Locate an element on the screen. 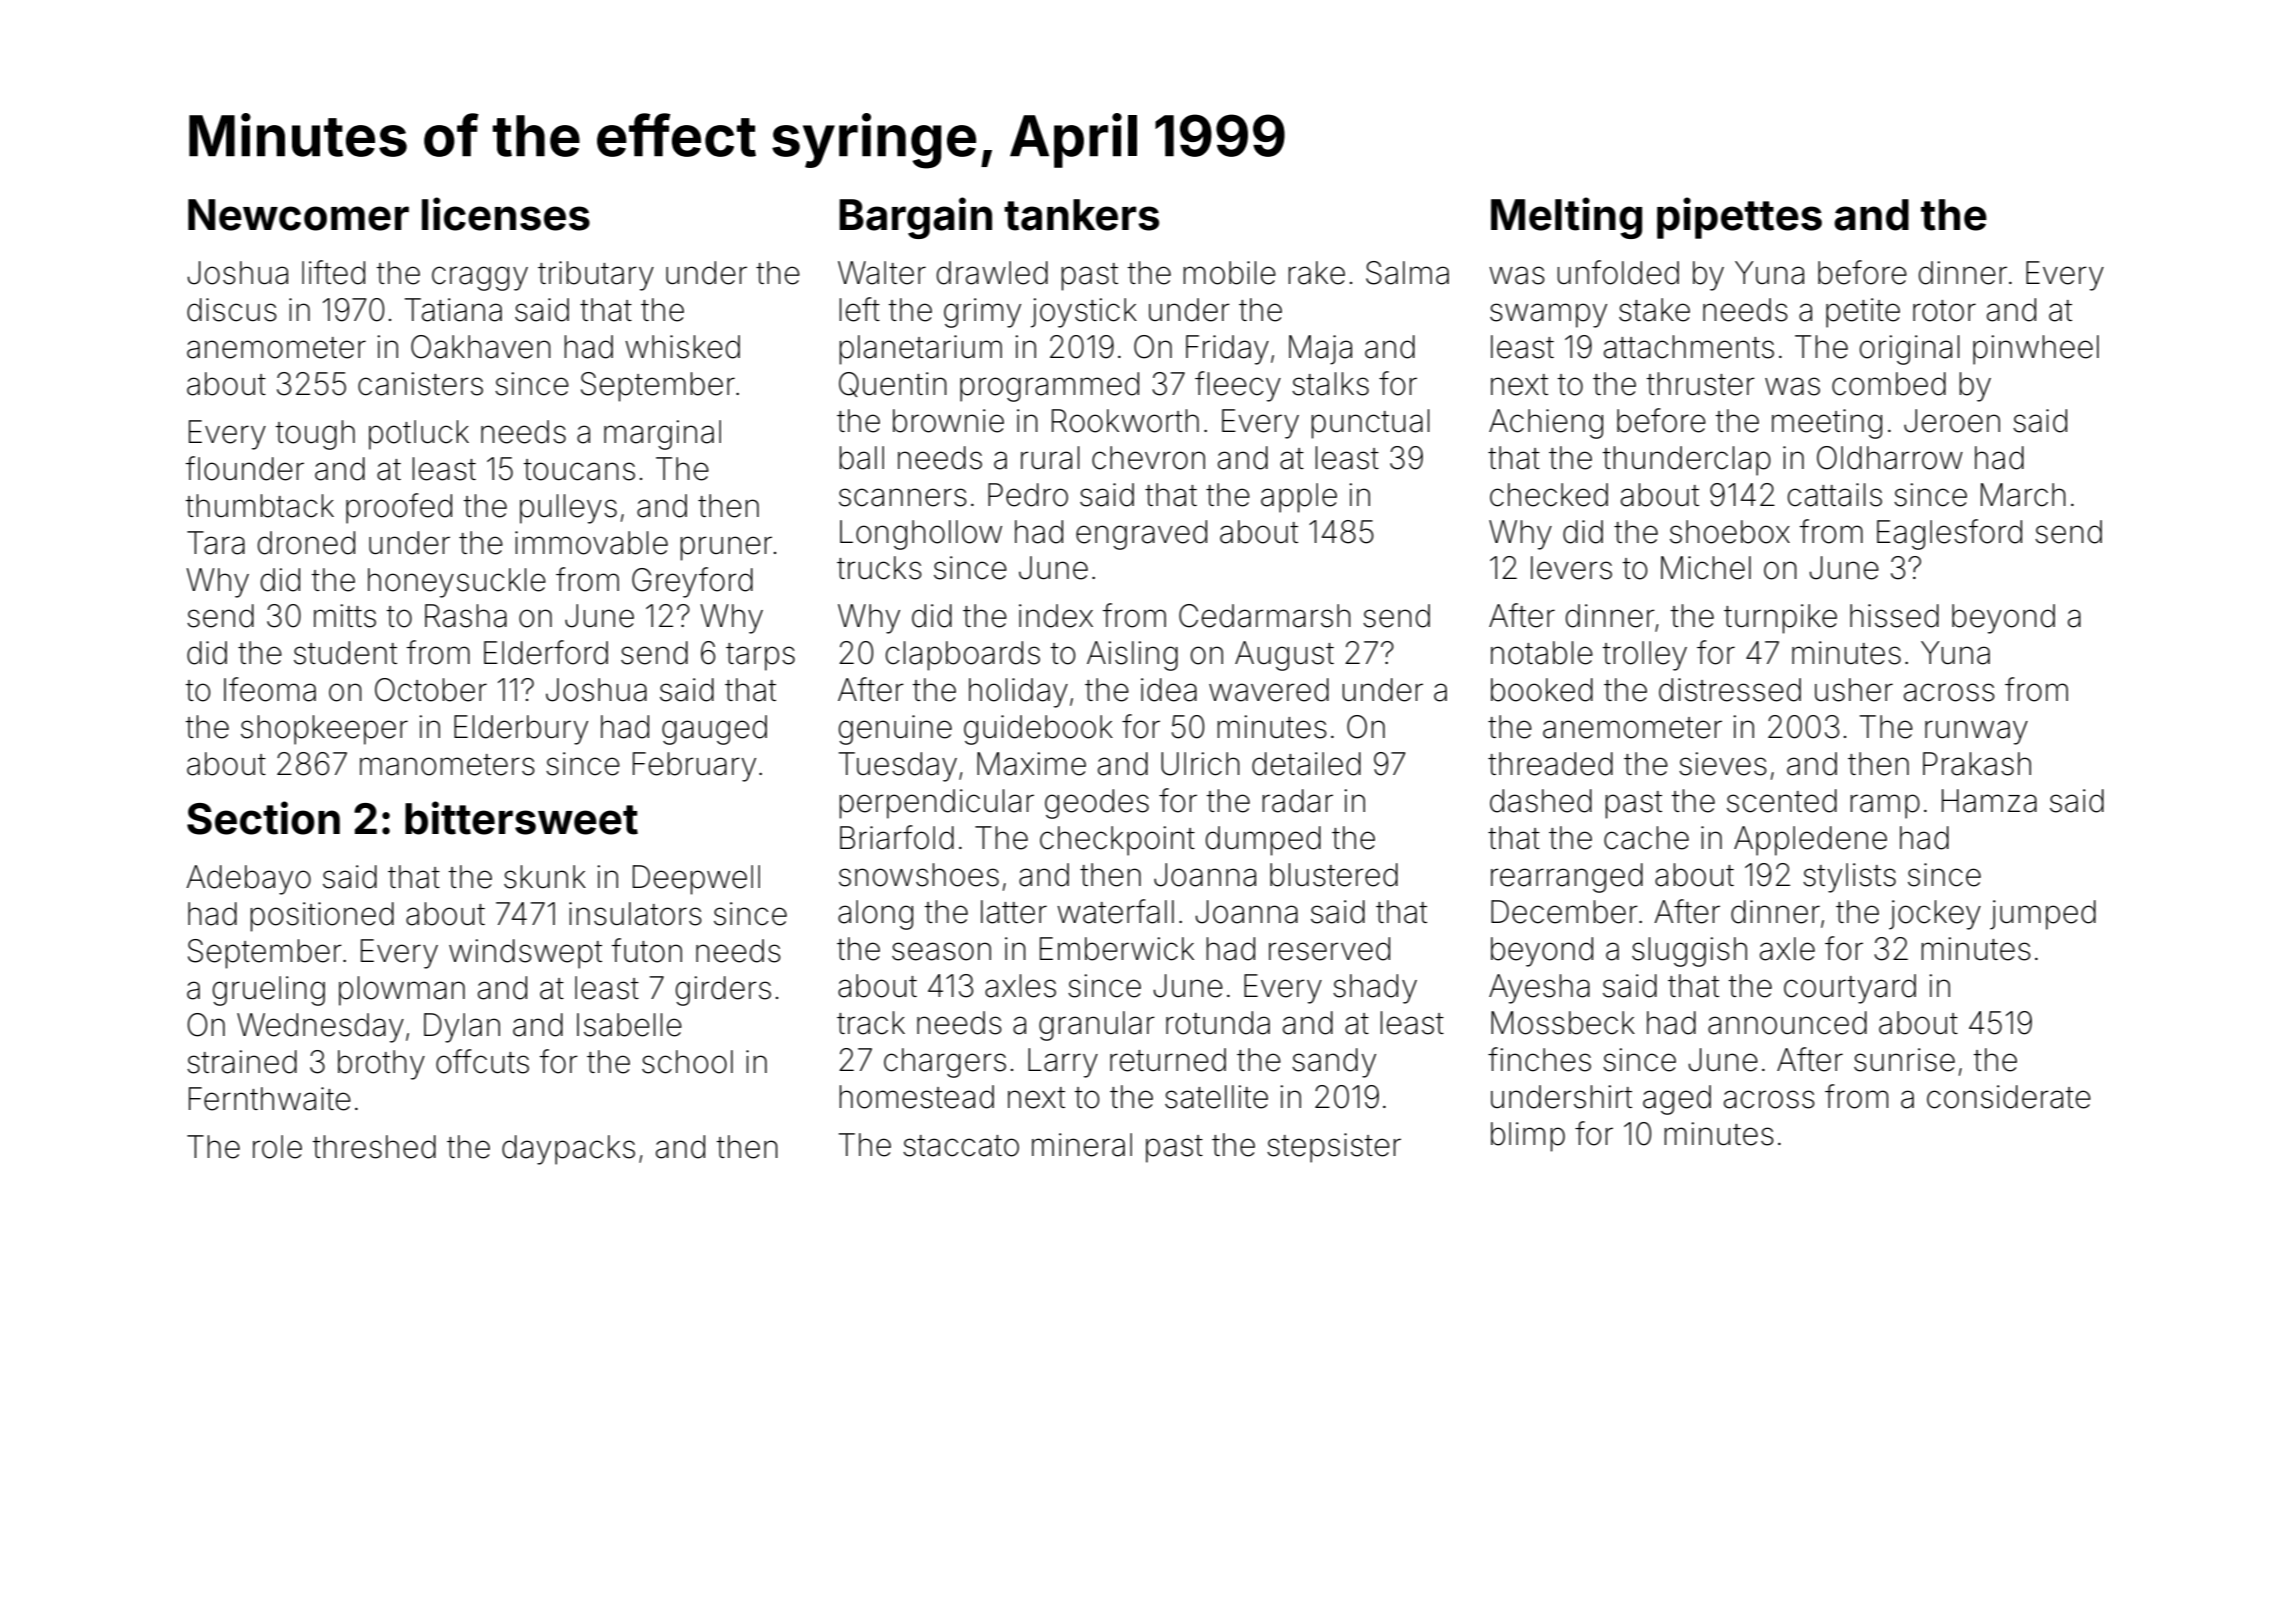 This screenshot has width=2292, height=1620. meeting is located at coordinates (1827, 424).
